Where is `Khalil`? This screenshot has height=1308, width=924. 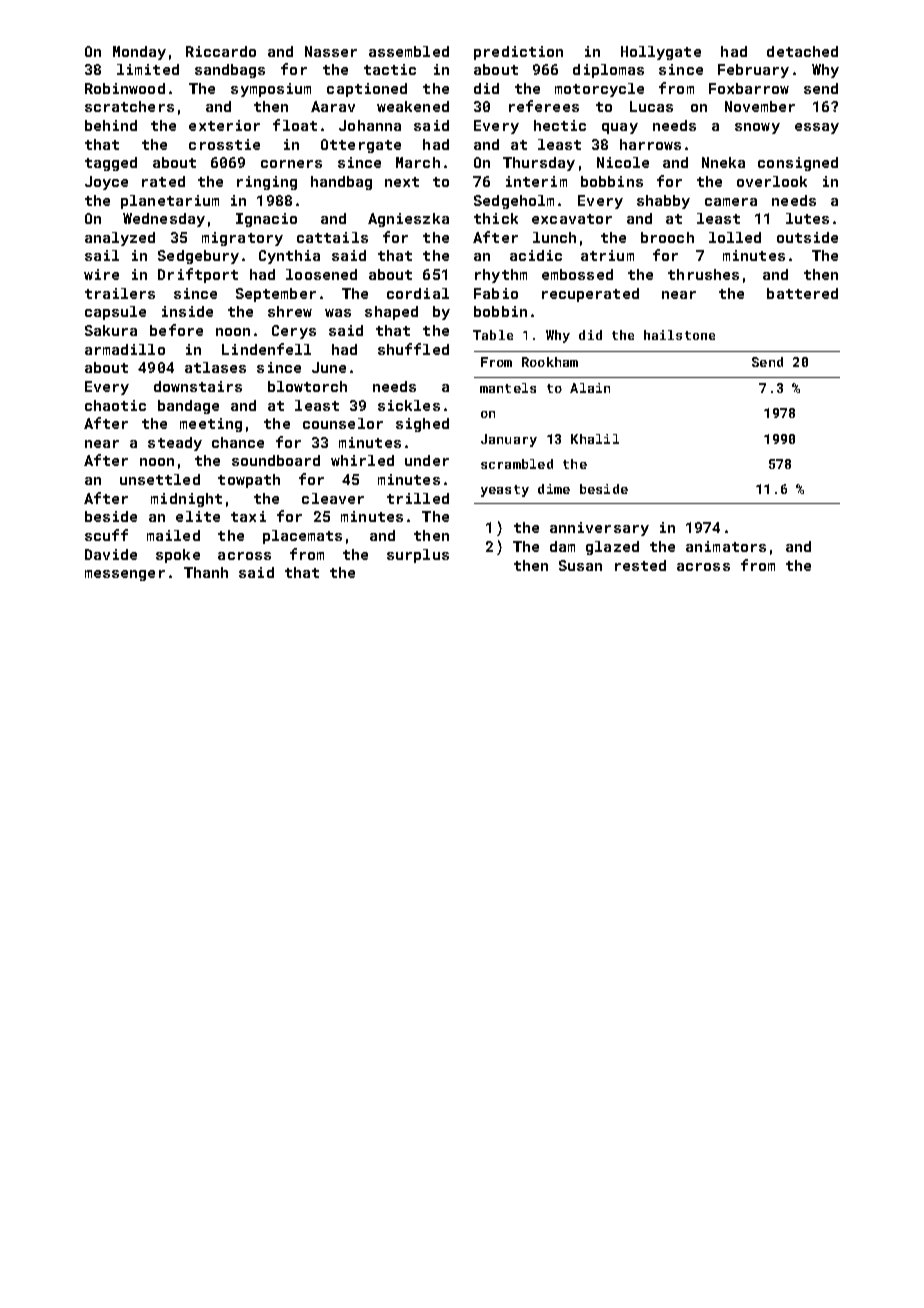
Khalil is located at coordinates (595, 439).
